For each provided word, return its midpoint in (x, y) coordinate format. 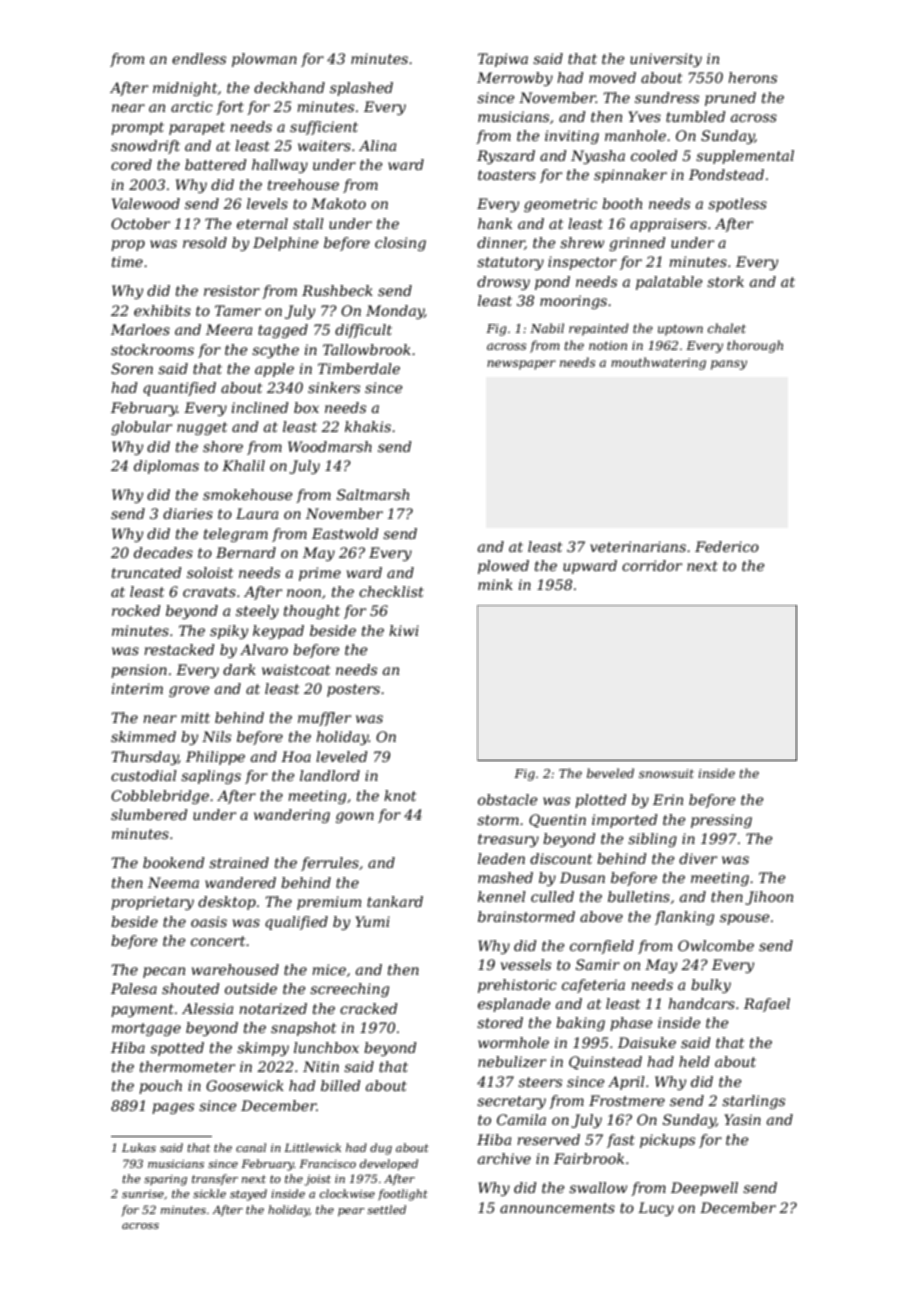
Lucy (656, 1209)
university (666, 60)
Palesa (134, 988)
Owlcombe (716, 945)
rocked (136, 610)
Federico (727, 546)
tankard (395, 901)
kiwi (404, 630)
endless (199, 58)
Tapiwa (503, 60)
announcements (557, 1208)
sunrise (143, 1194)
